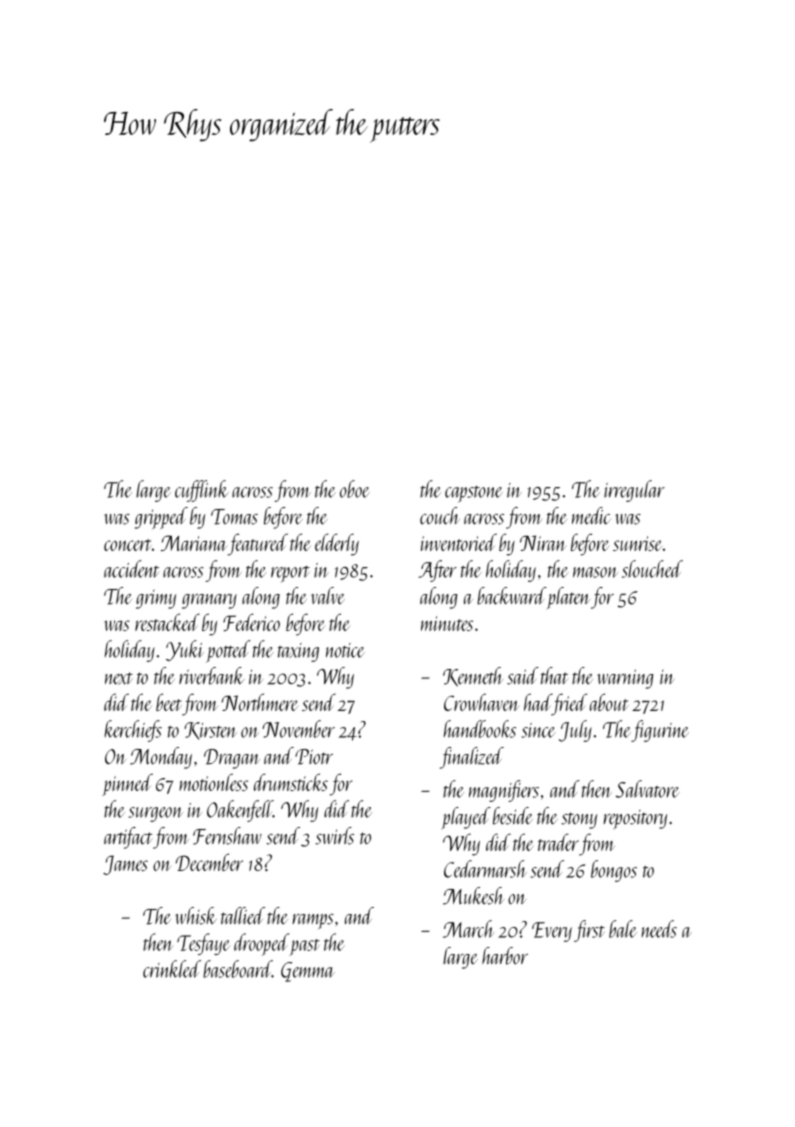 This screenshot has height=1127, width=795. What do you see at coordinates (202, 491) in the screenshot?
I see `cufflink` at bounding box center [202, 491].
